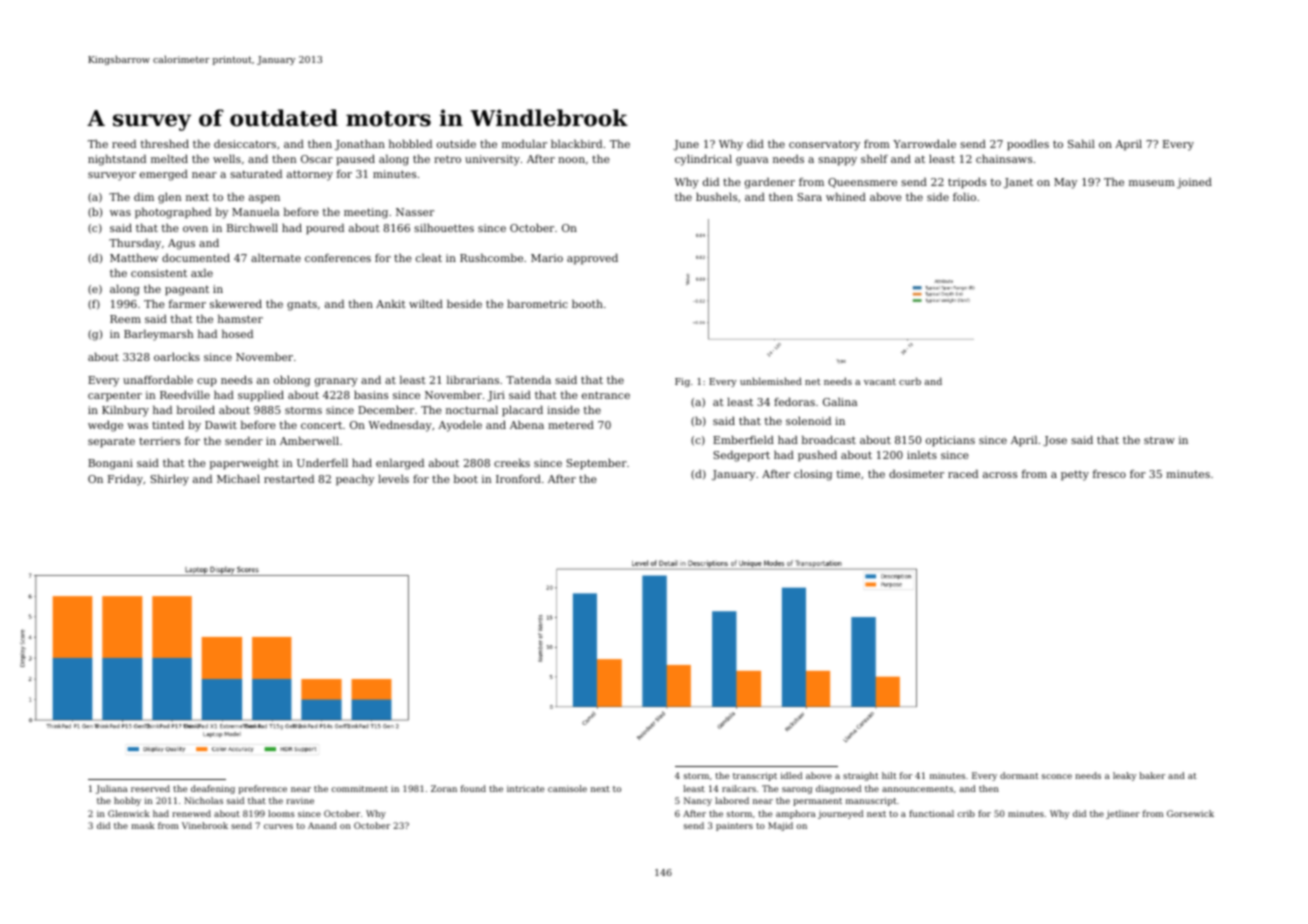 Image resolution: width=1308 pixels, height=924 pixels. What do you see at coordinates (797, 790) in the screenshot?
I see `sarong` at bounding box center [797, 790].
